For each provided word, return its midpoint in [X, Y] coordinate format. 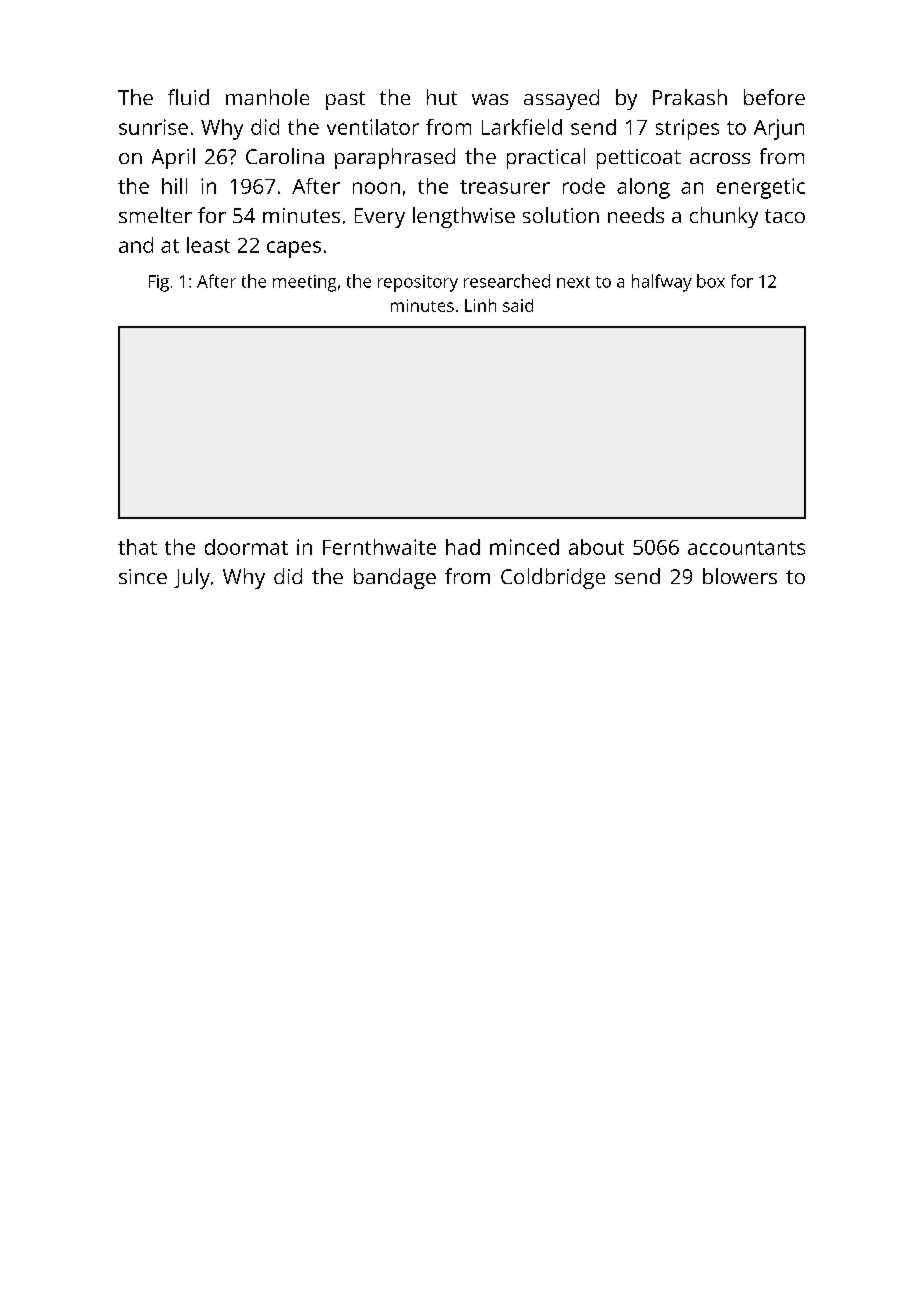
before [774, 97]
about [596, 547]
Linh [480, 305]
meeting [304, 283]
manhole [267, 97]
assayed [561, 99]
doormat [246, 547]
